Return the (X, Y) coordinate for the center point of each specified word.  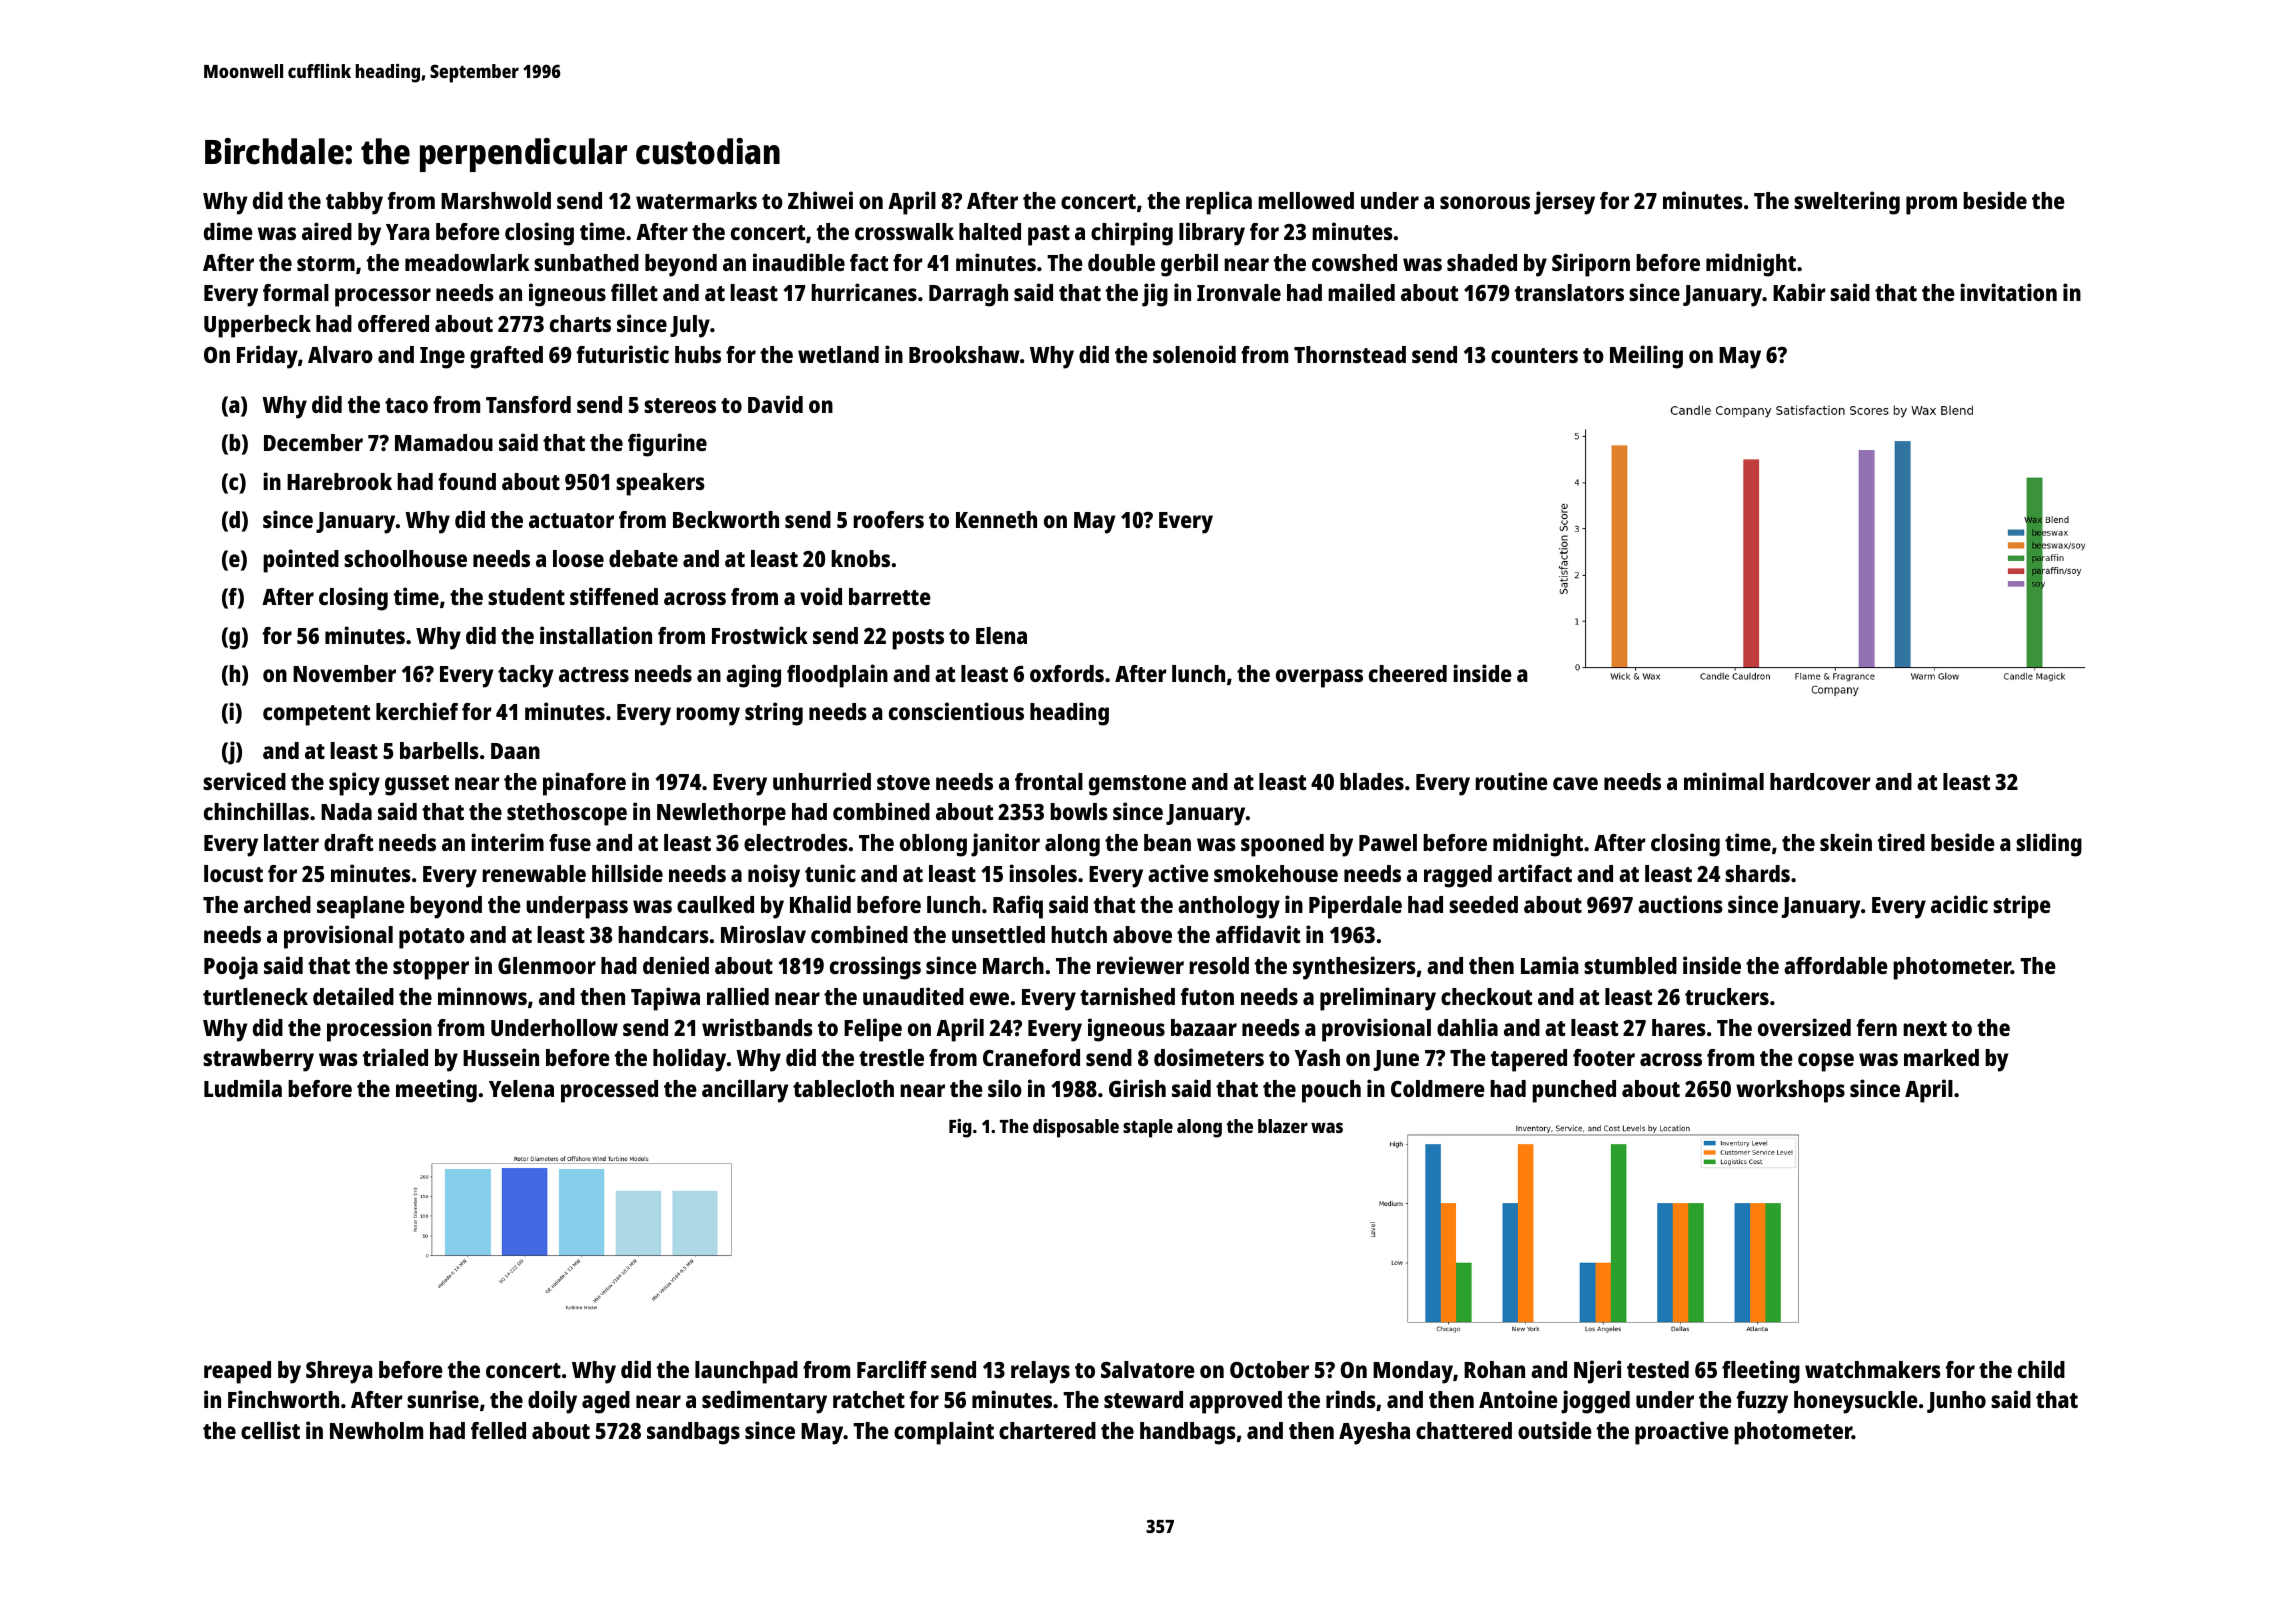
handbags (1188, 1433)
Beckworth (726, 519)
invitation (2008, 292)
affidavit (1258, 934)
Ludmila (243, 1088)
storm (326, 263)
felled (498, 1430)
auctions (1680, 904)
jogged (1595, 1402)
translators (1569, 292)
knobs (860, 558)
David (775, 404)
